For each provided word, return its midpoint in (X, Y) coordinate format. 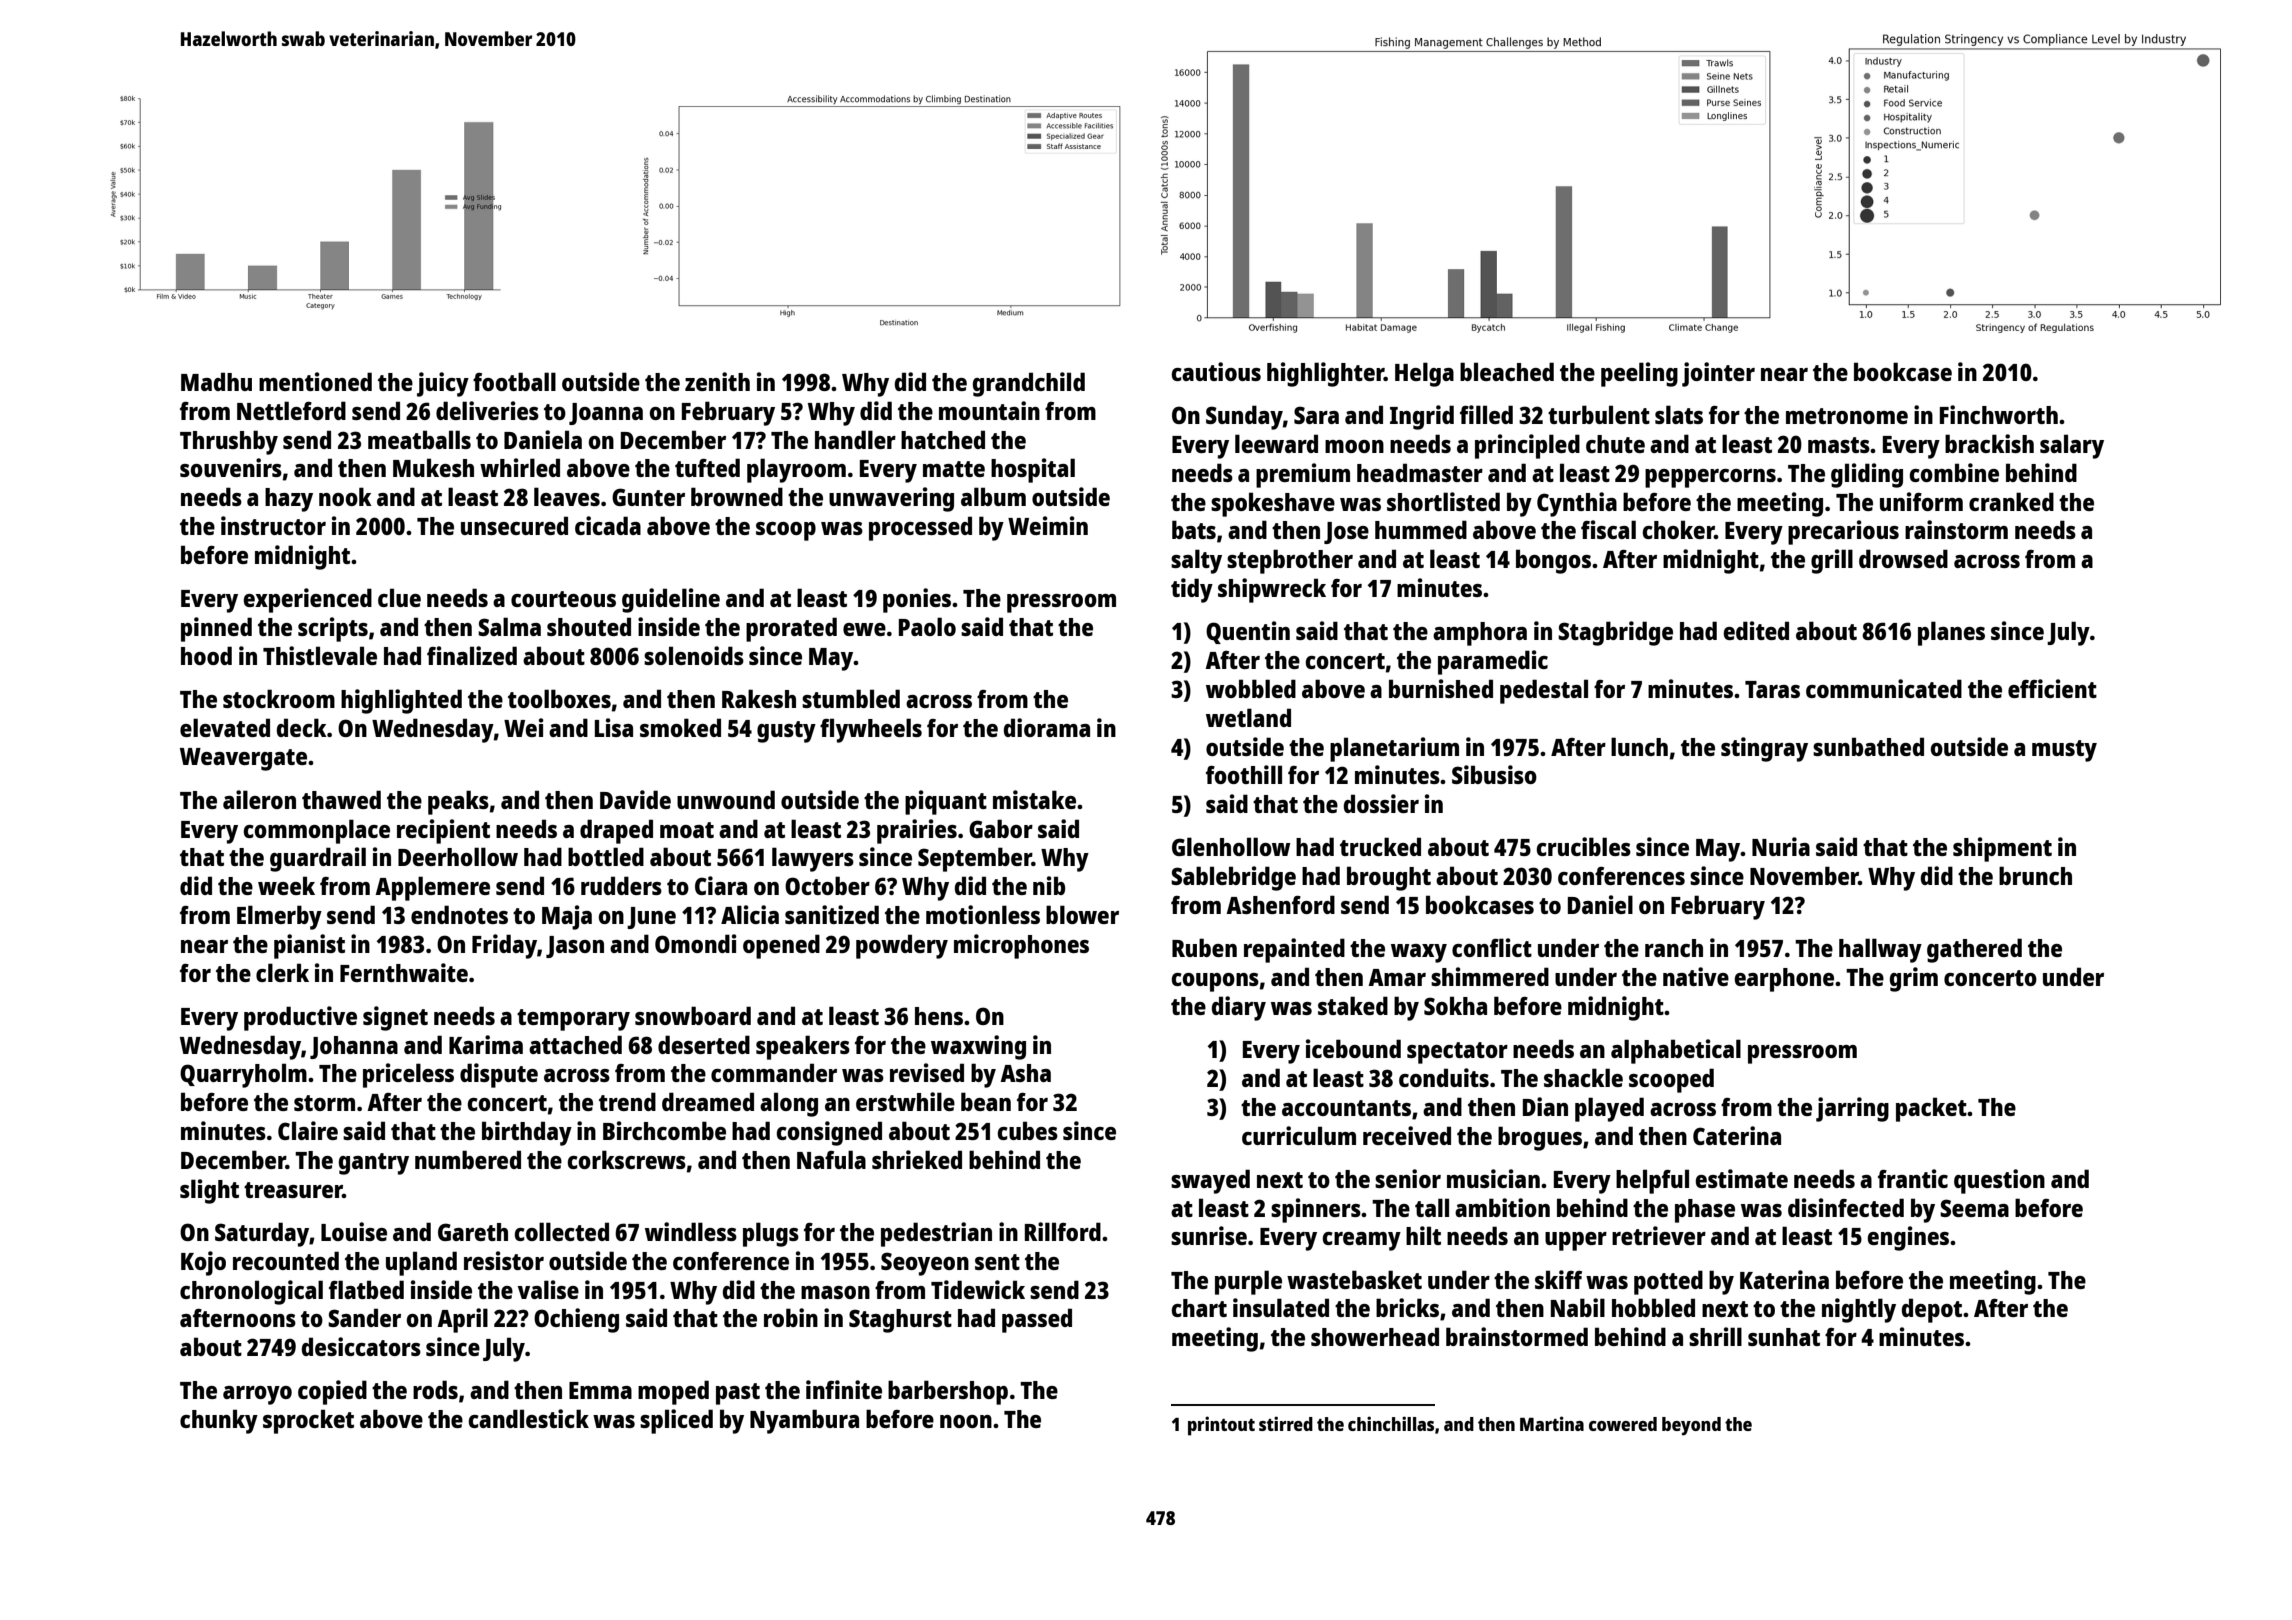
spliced (676, 1421)
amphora (1480, 634)
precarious (1843, 532)
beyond (1691, 1426)
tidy (1192, 590)
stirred (1286, 1423)
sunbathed (1868, 746)
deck (302, 727)
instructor (273, 525)
